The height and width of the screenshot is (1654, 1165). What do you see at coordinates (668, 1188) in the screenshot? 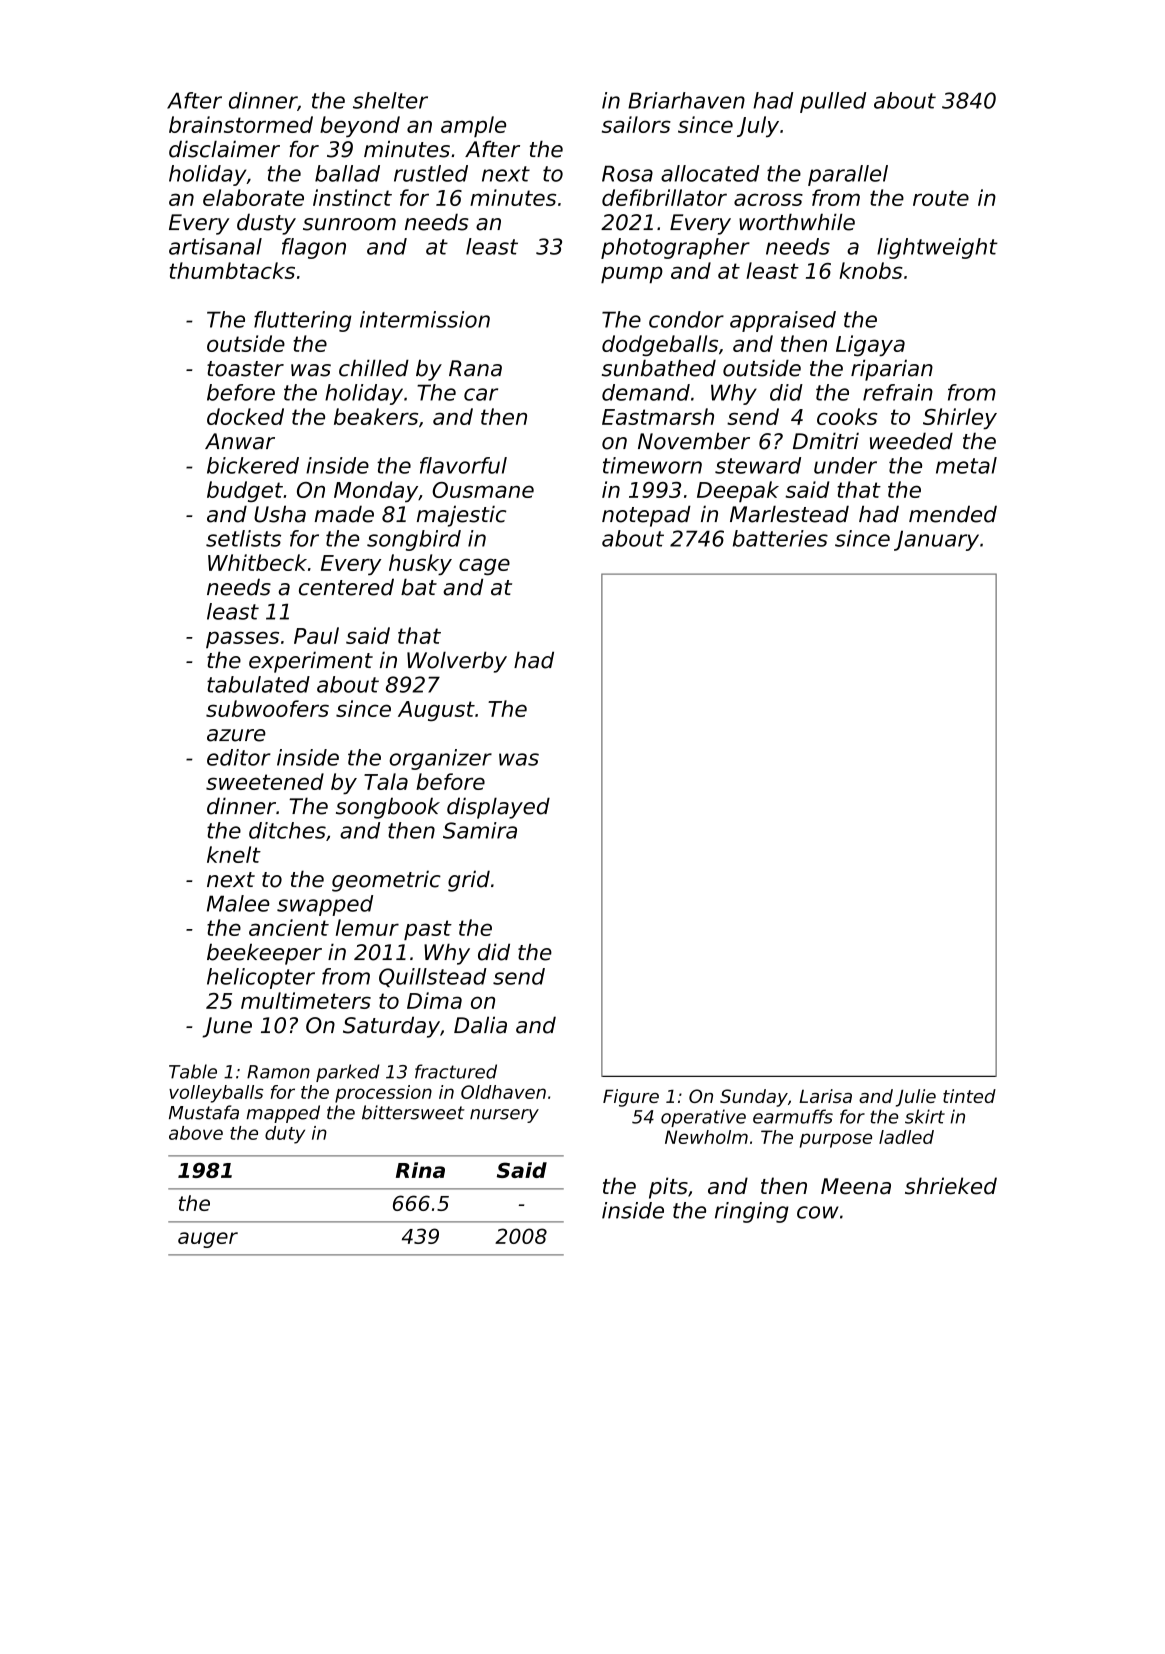
I see `pits` at bounding box center [668, 1188].
